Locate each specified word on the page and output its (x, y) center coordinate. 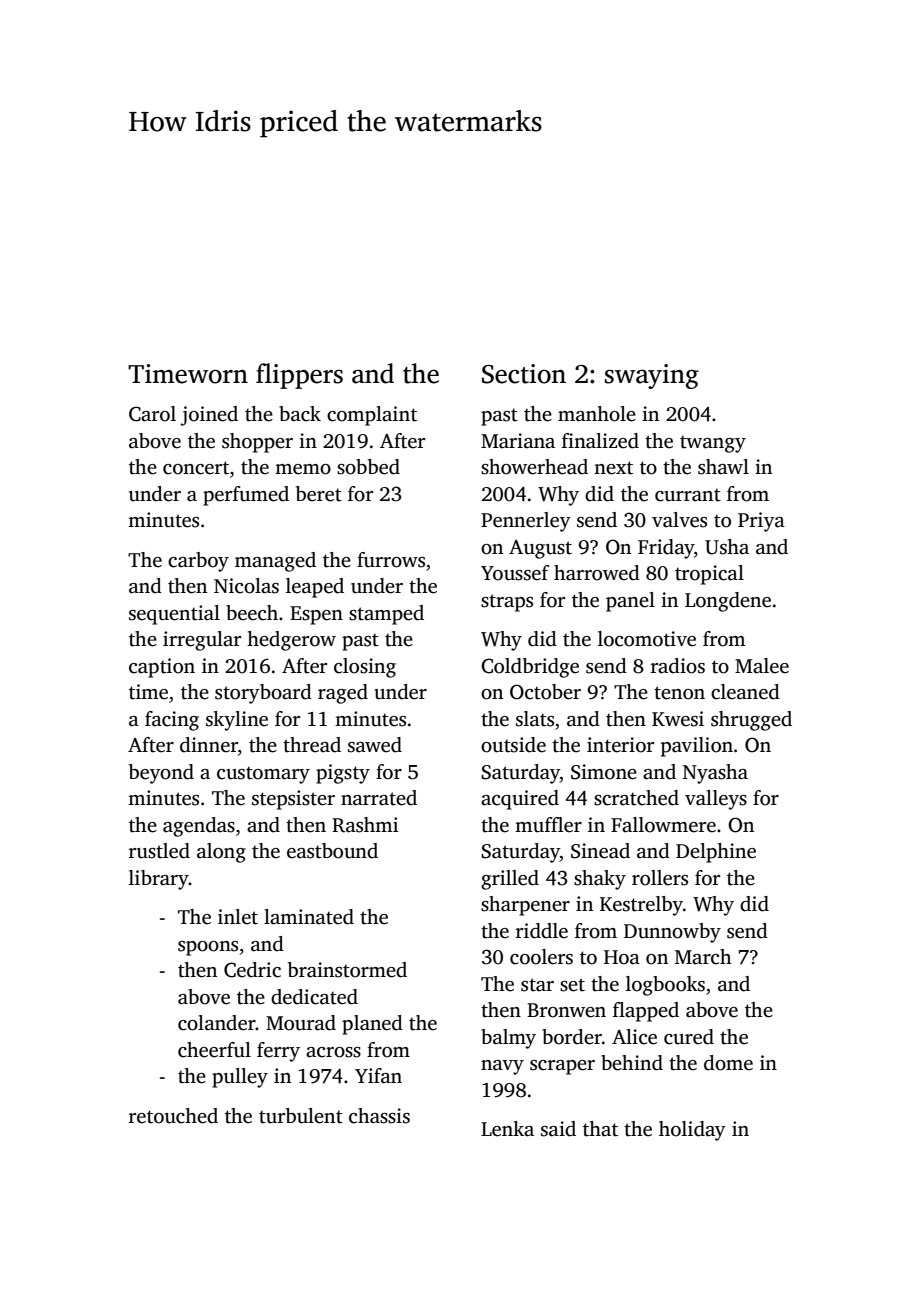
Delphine (716, 853)
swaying (652, 376)
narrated (379, 798)
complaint (372, 416)
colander (217, 1023)
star (537, 985)
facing (172, 721)
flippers (299, 376)
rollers (660, 878)
